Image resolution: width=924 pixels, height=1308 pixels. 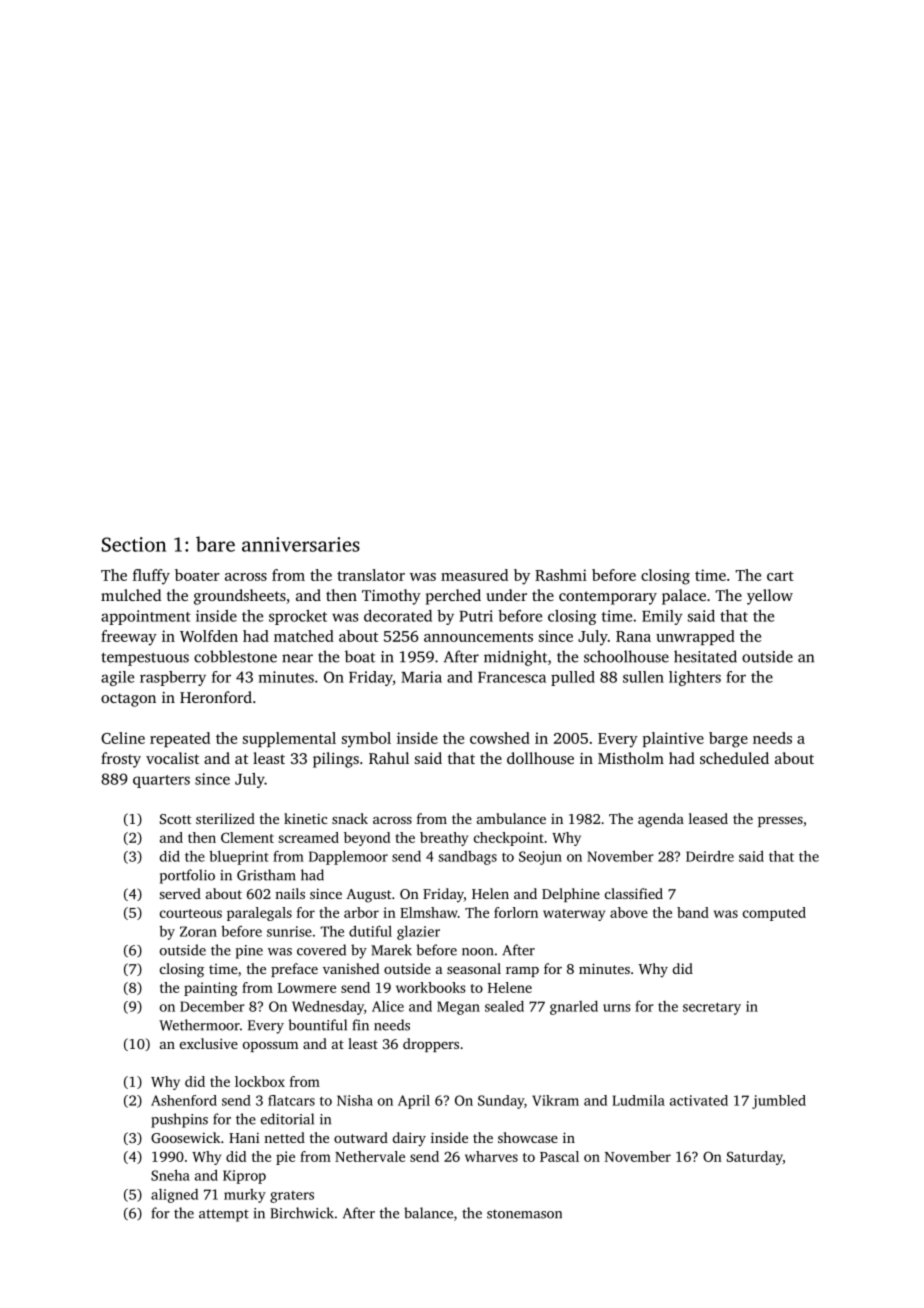 What do you see at coordinates (774, 914) in the screenshot?
I see `computed` at bounding box center [774, 914].
